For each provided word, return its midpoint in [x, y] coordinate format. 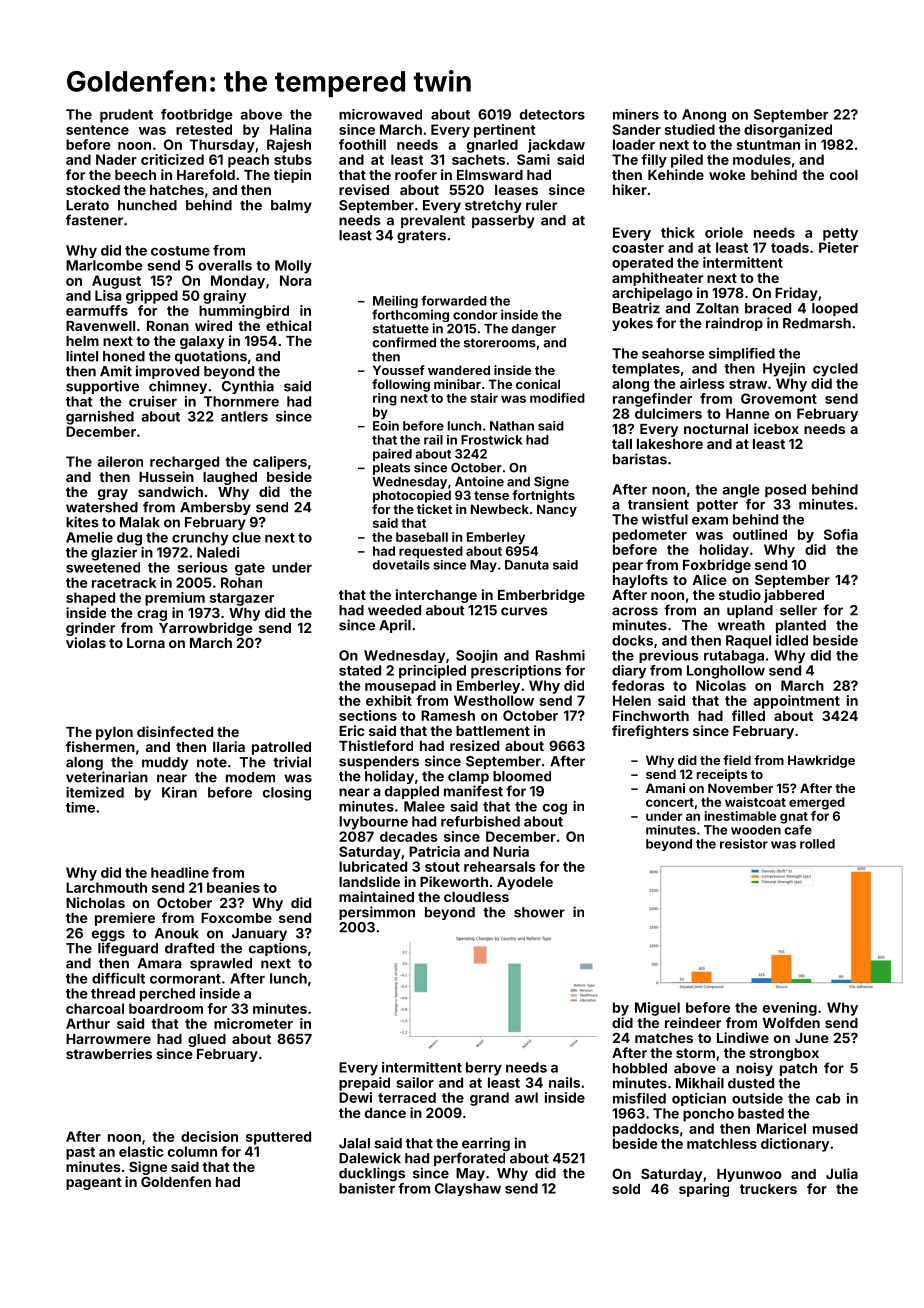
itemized [95, 792]
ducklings [372, 1174]
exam [710, 521]
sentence [97, 130]
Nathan [512, 426]
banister [367, 1188]
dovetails [401, 565]
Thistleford [376, 745]
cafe [798, 830]
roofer [416, 174]
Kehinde [676, 174]
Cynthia [248, 387]
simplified [742, 354]
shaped [90, 599]
